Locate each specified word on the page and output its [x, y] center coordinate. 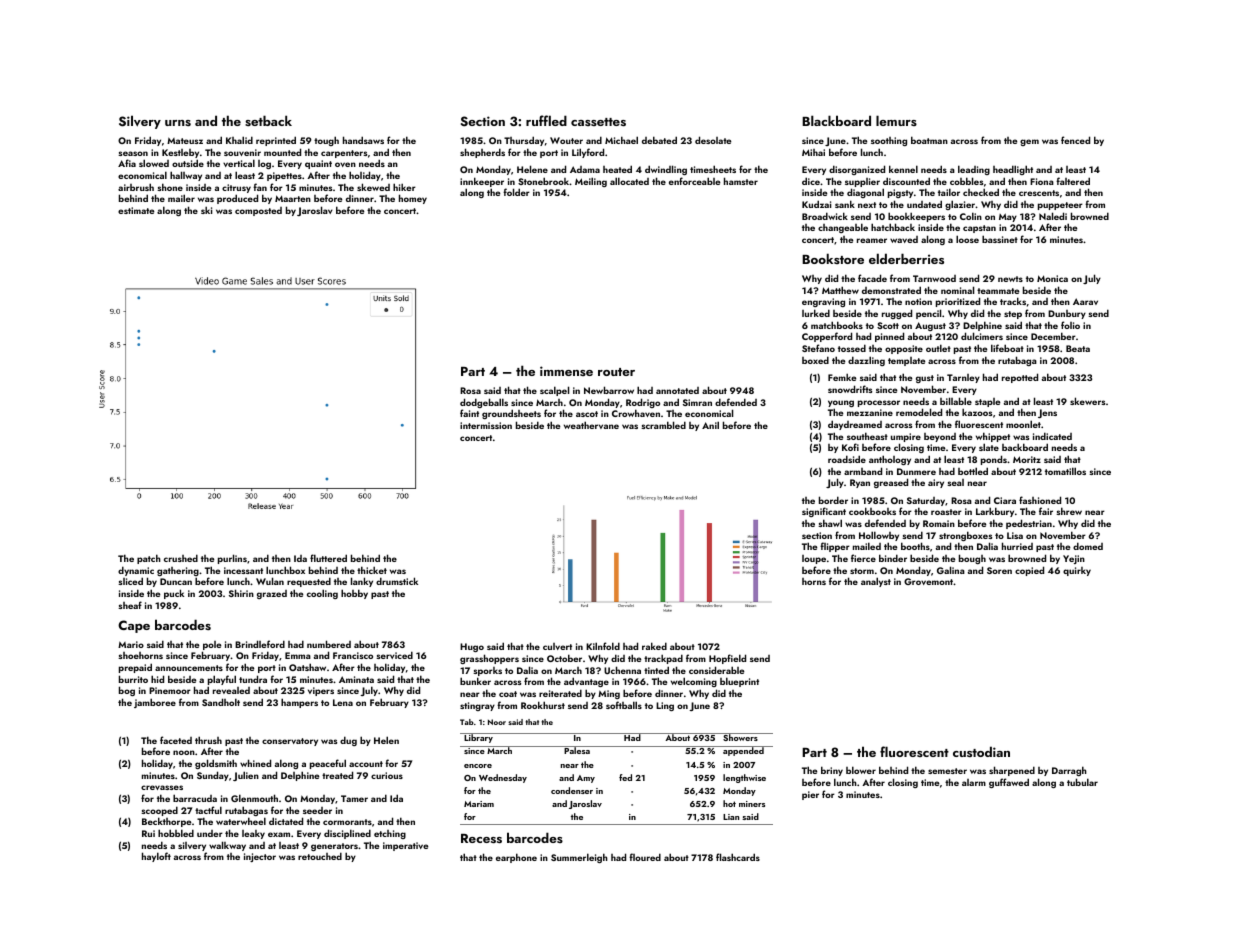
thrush [208, 740]
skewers [1087, 401]
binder [893, 558]
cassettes [598, 122]
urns [178, 123]
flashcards [738, 857]
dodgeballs [484, 403]
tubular [1082, 782]
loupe [814, 559]
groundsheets [511, 414]
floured [645, 857]
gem [1029, 142]
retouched [320, 856]
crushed [181, 558]
